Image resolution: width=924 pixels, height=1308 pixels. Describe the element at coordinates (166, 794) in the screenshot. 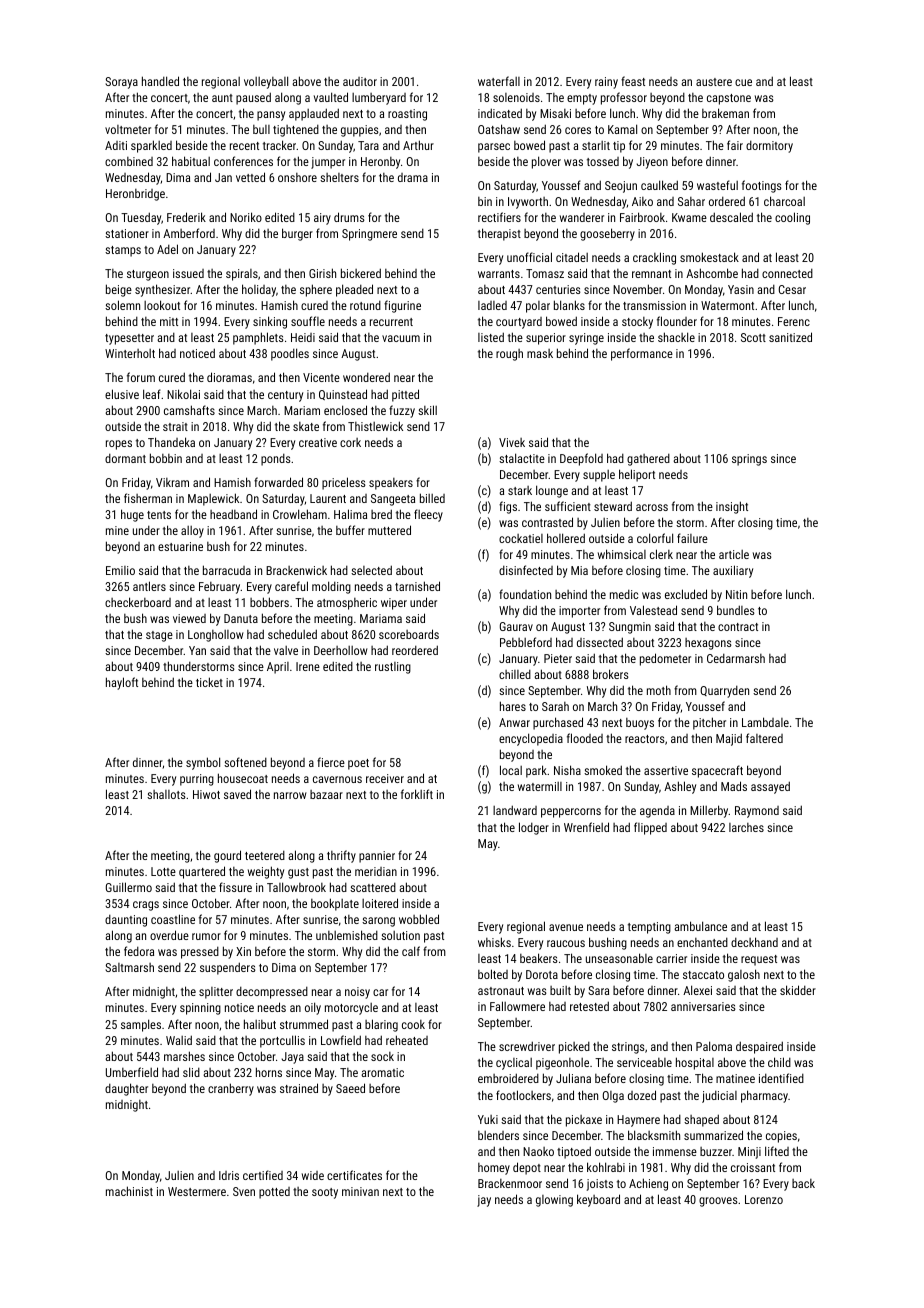

I see `shallots` at that location.
